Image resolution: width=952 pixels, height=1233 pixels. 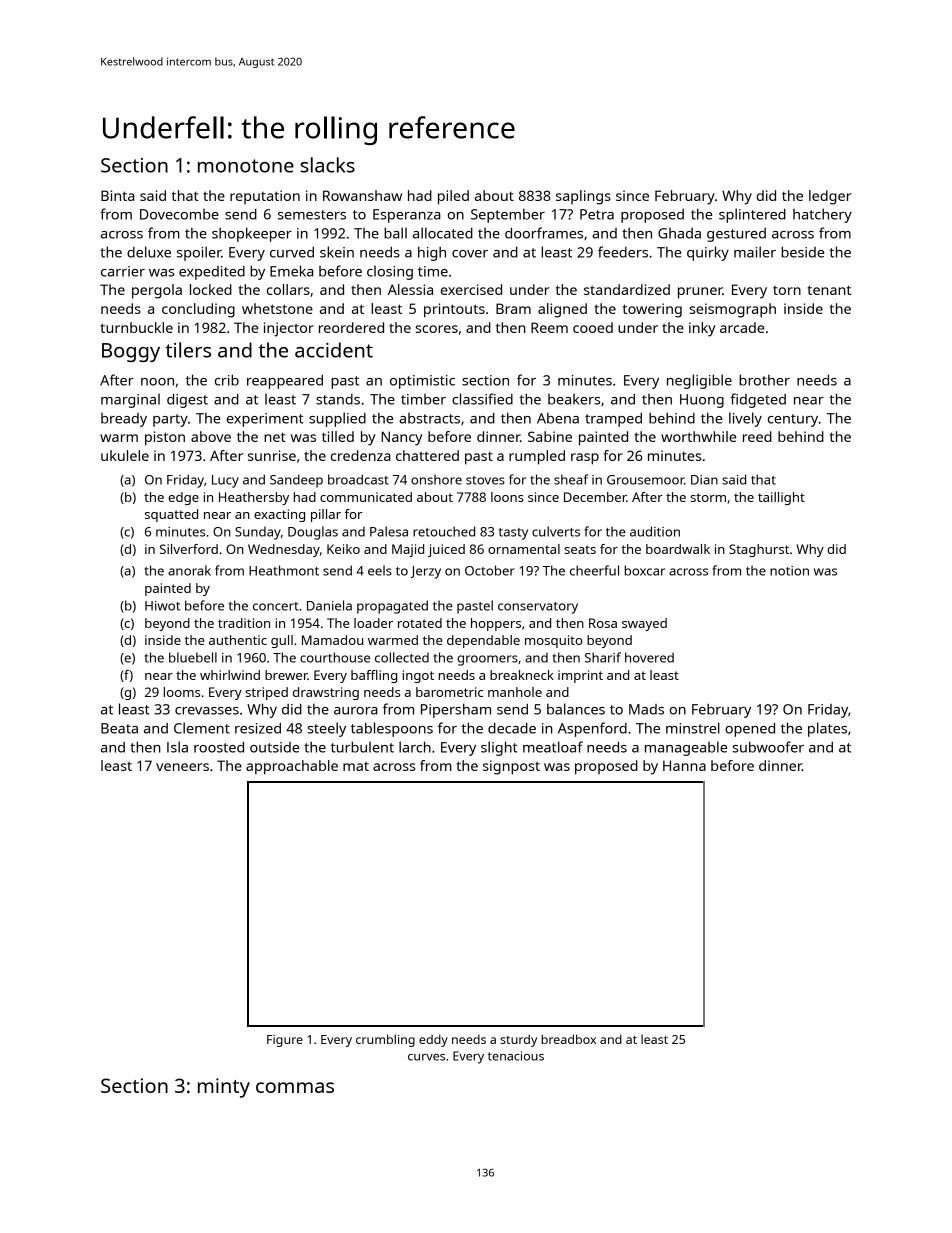 I want to click on Dovecombe, so click(x=179, y=214).
